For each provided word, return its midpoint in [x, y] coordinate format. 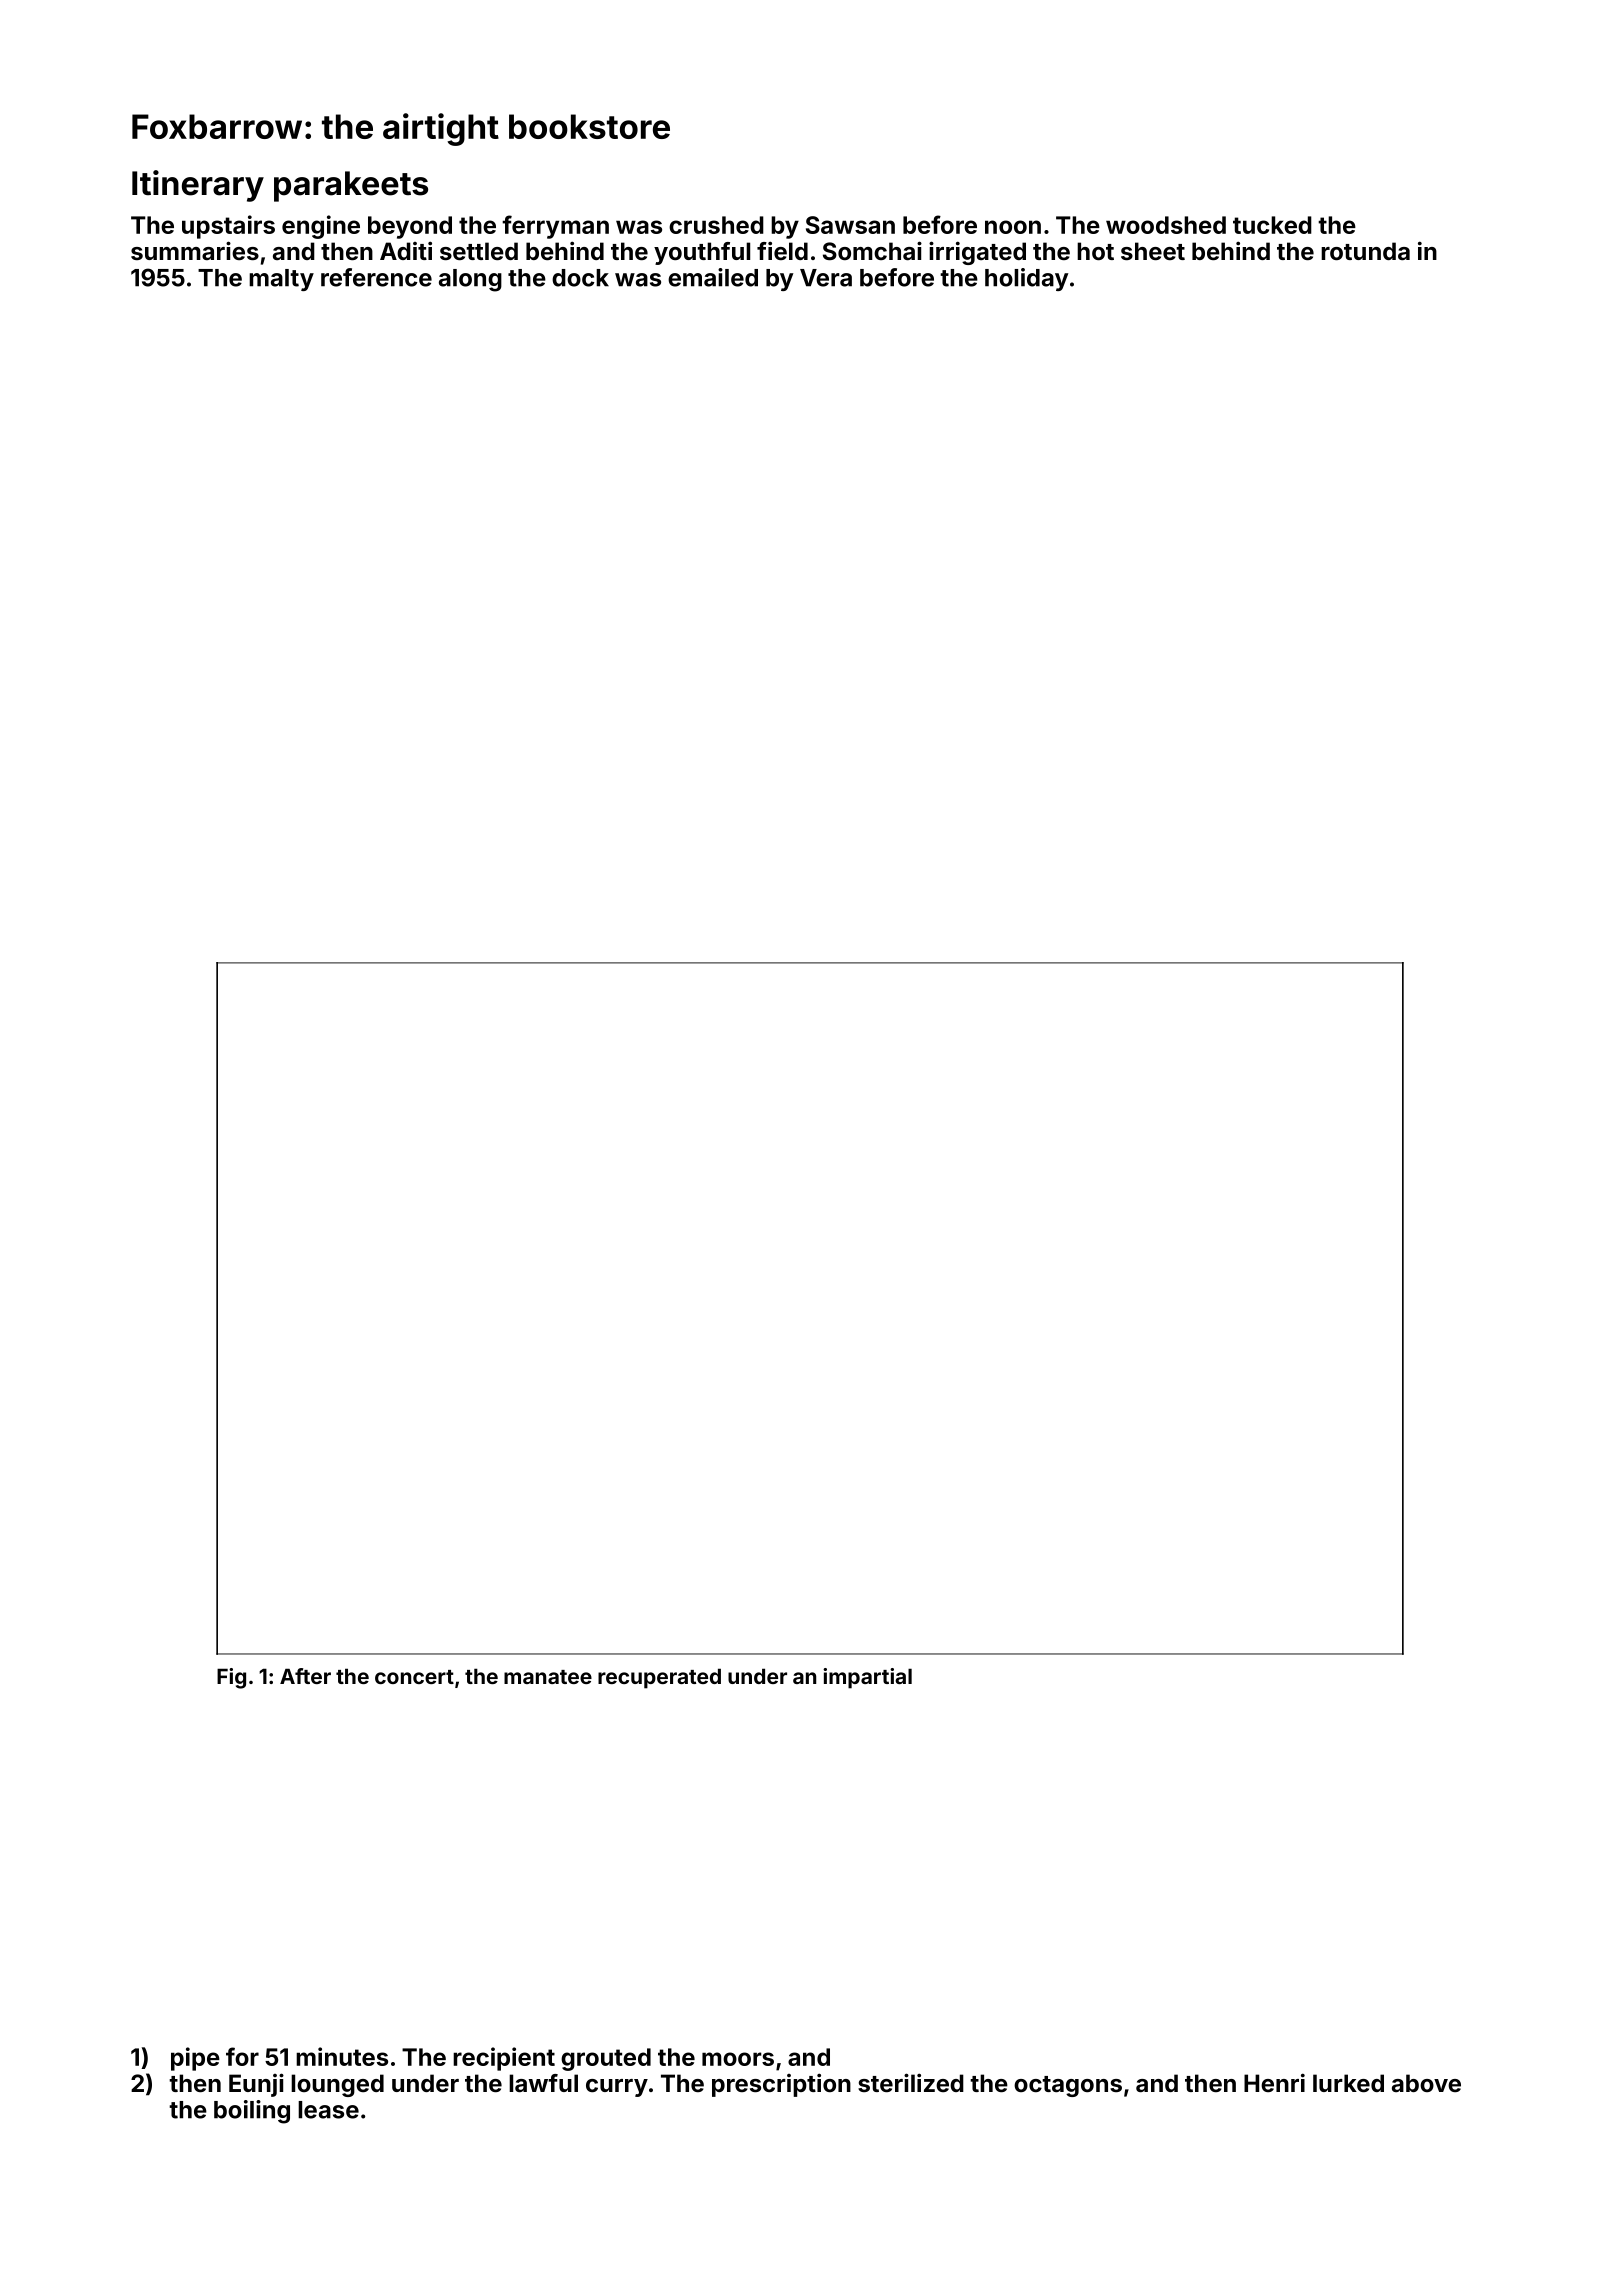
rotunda [1365, 251]
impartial [867, 1678]
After [305, 1676]
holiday [1026, 279]
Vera [826, 278]
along [470, 280]
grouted [606, 2059]
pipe [195, 2059]
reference [376, 277]
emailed [713, 277]
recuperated [659, 1678]
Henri [1274, 2082]
